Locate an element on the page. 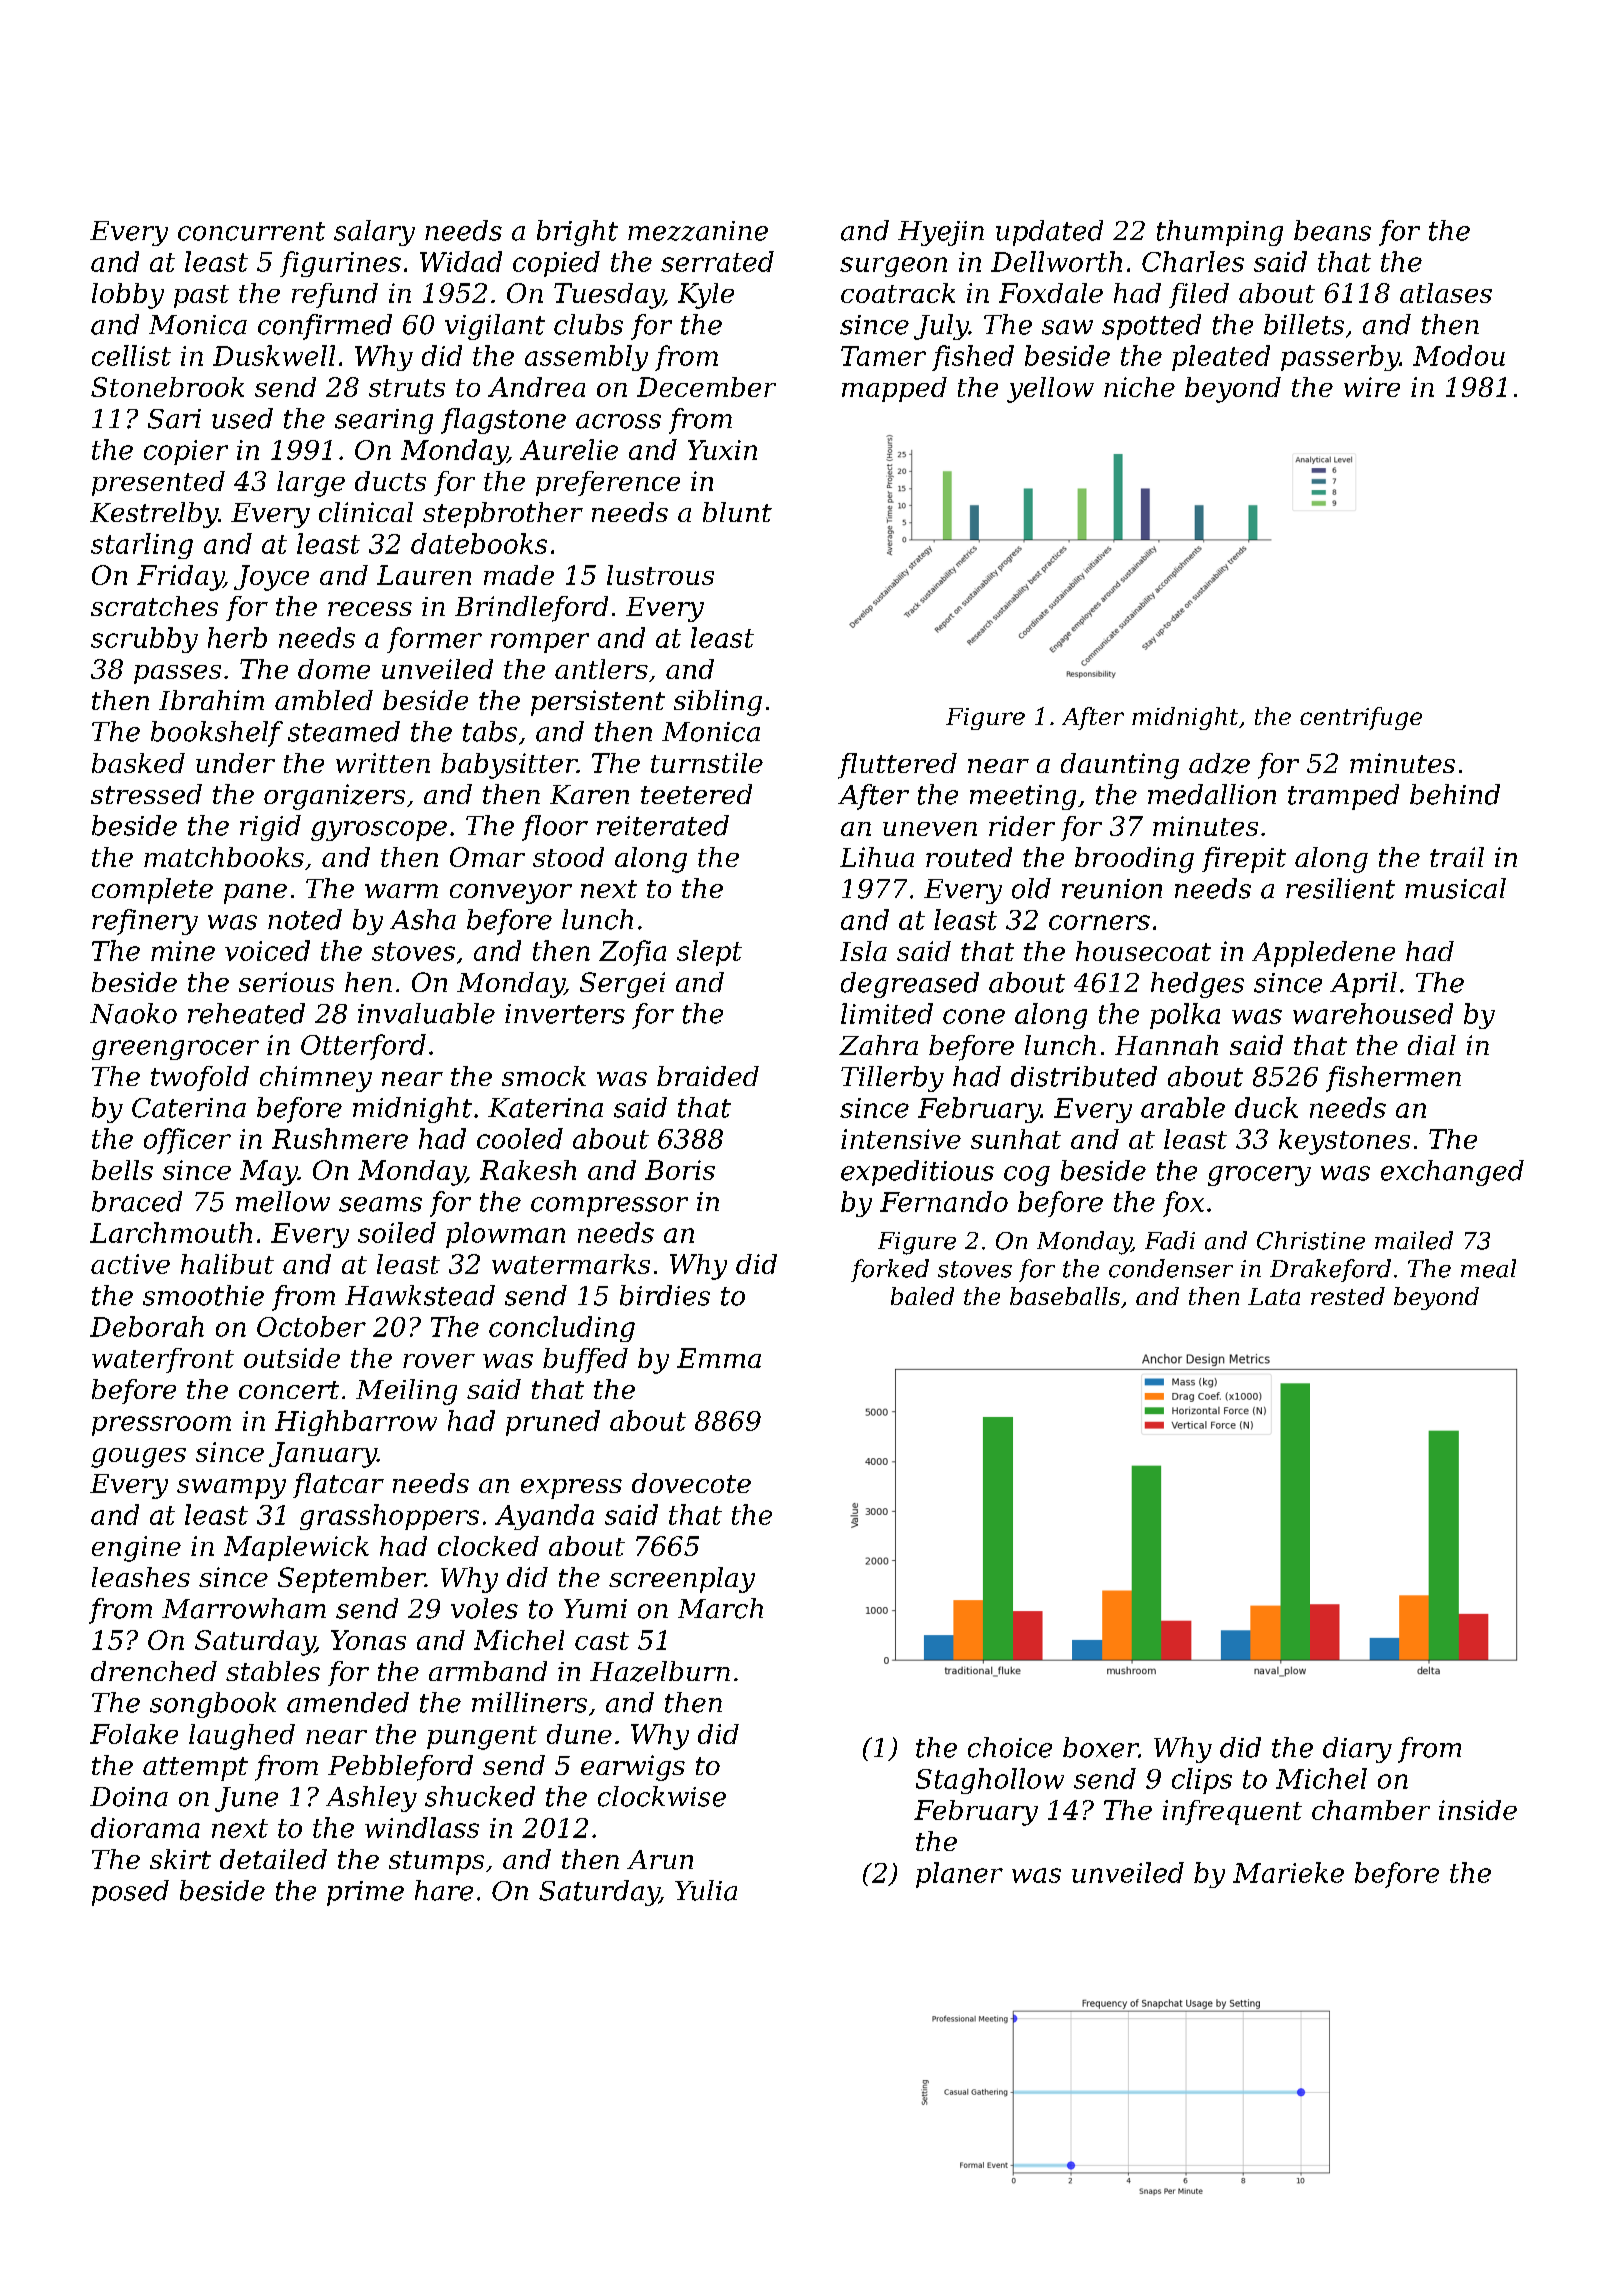 The image size is (1620, 2292). Tillerby is located at coordinates (892, 1079).
